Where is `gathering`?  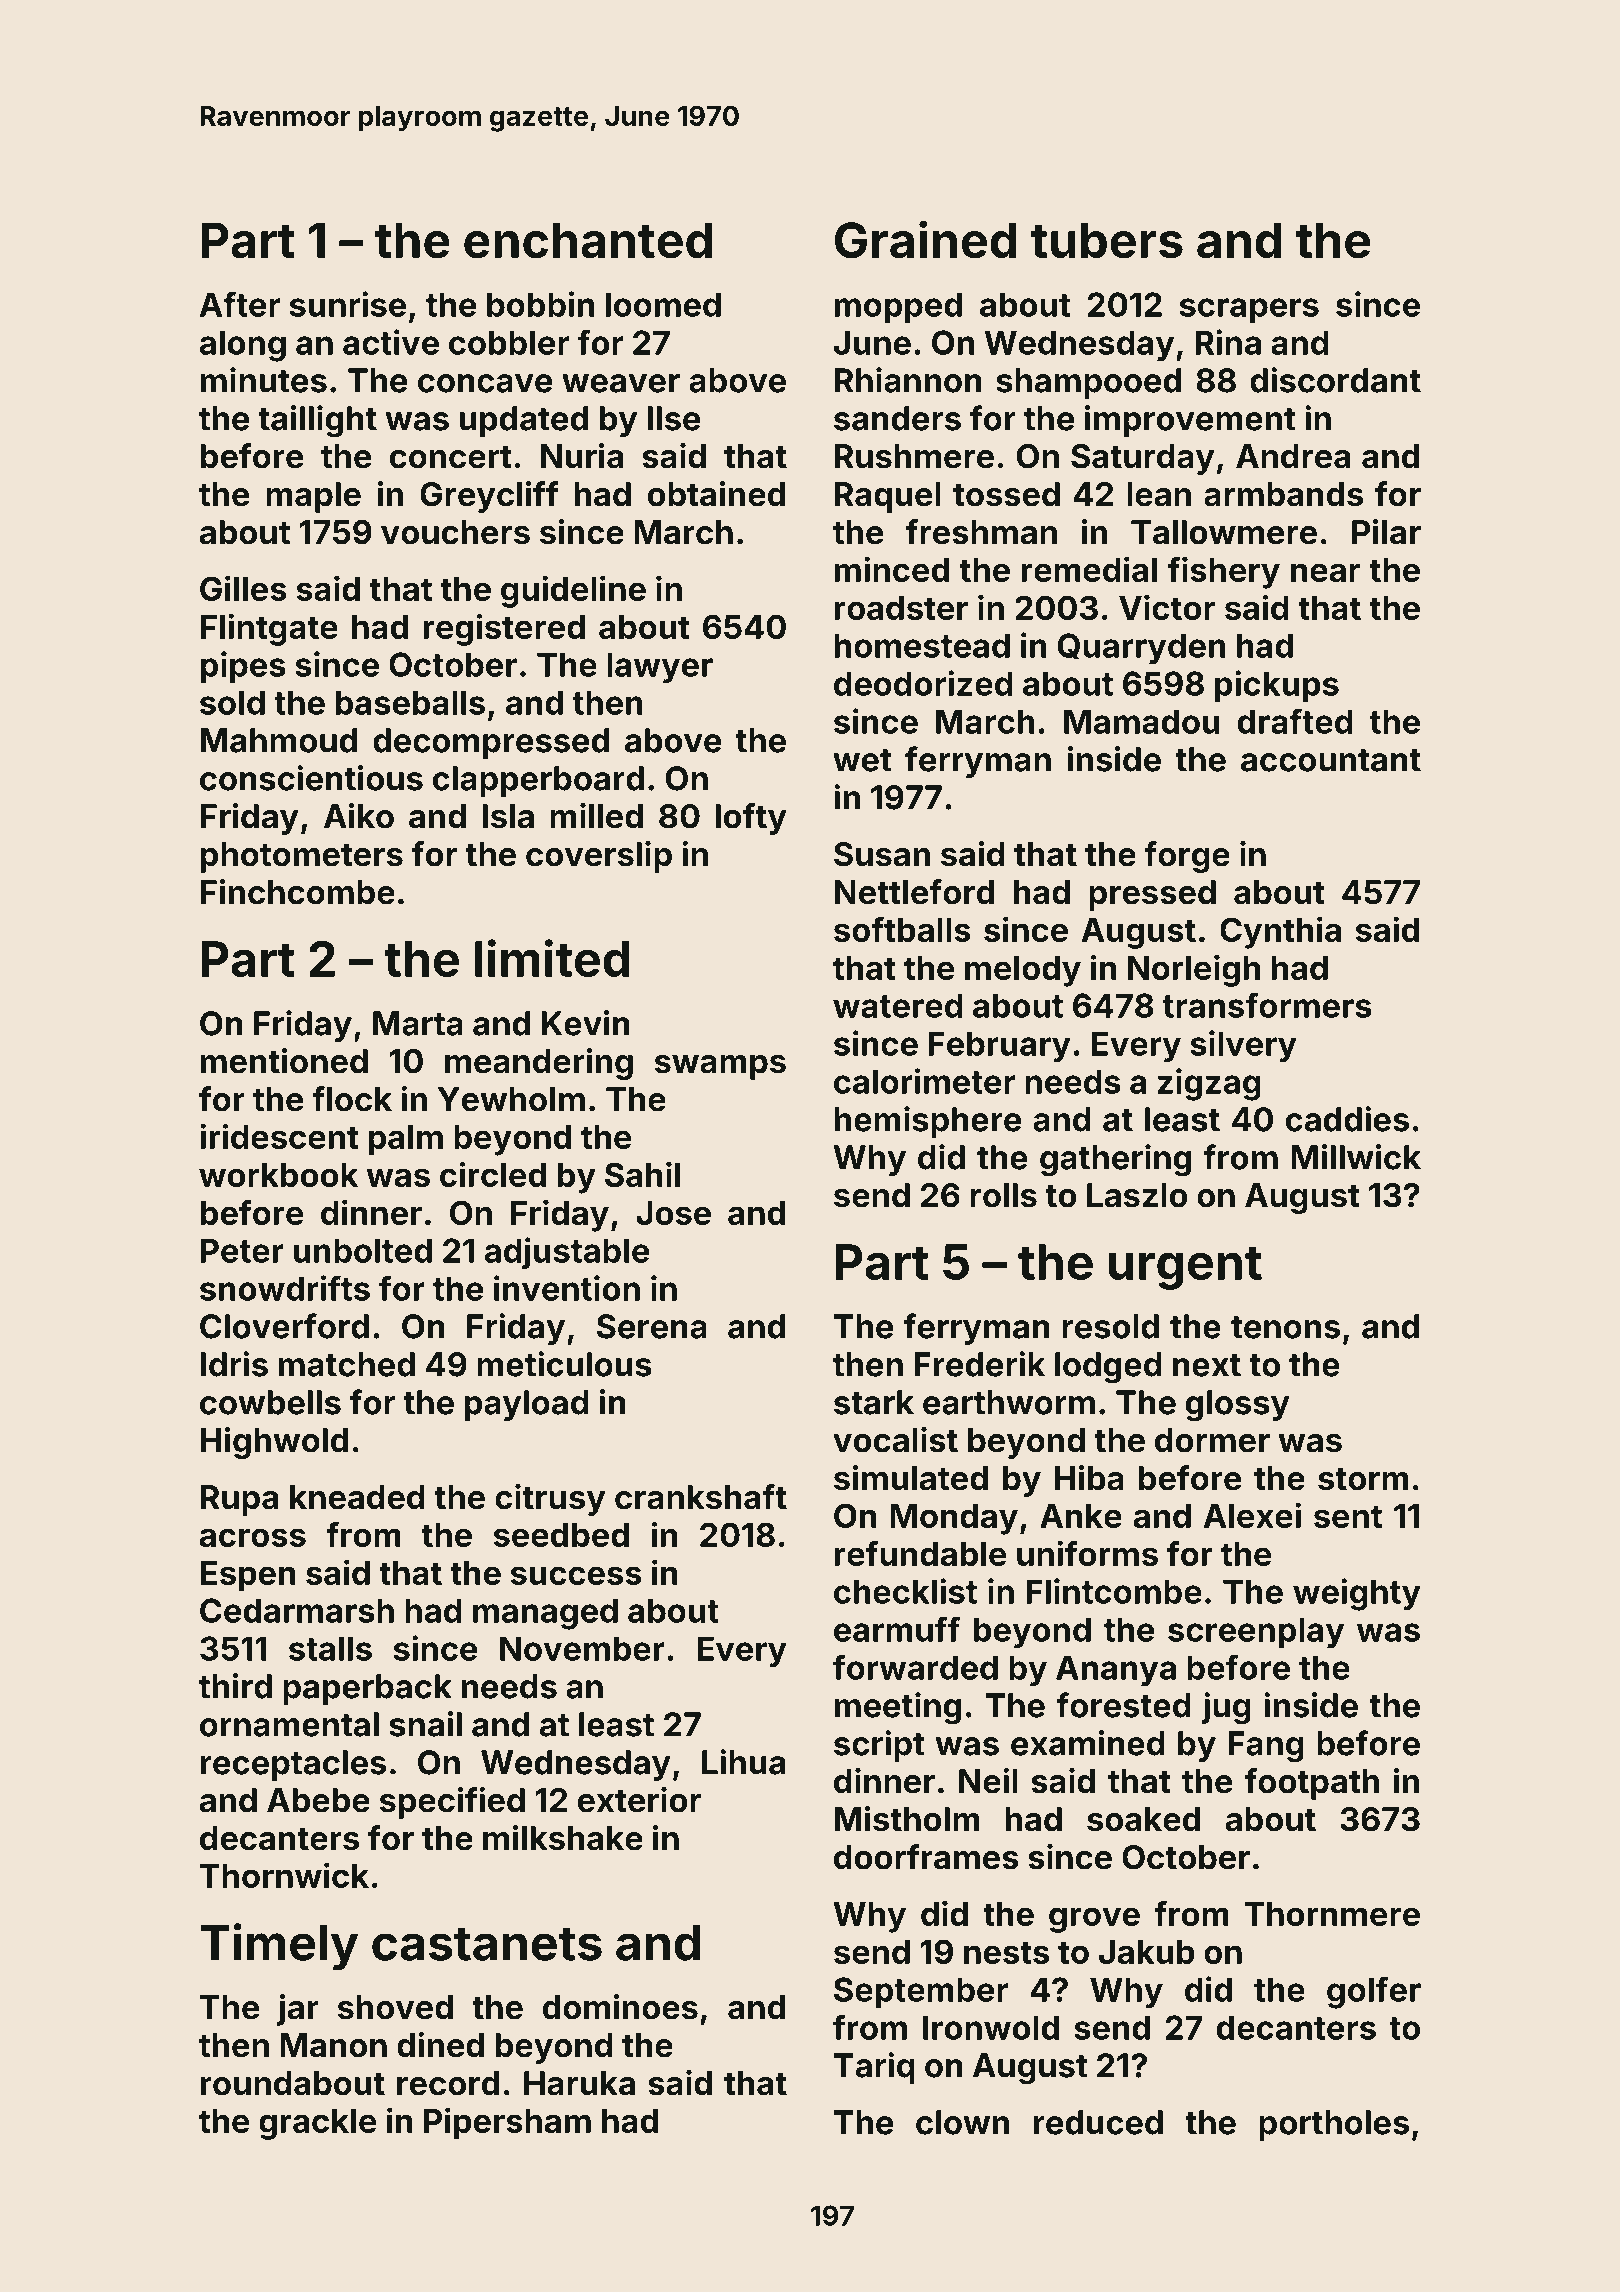
gathering is located at coordinates (1115, 1160).
